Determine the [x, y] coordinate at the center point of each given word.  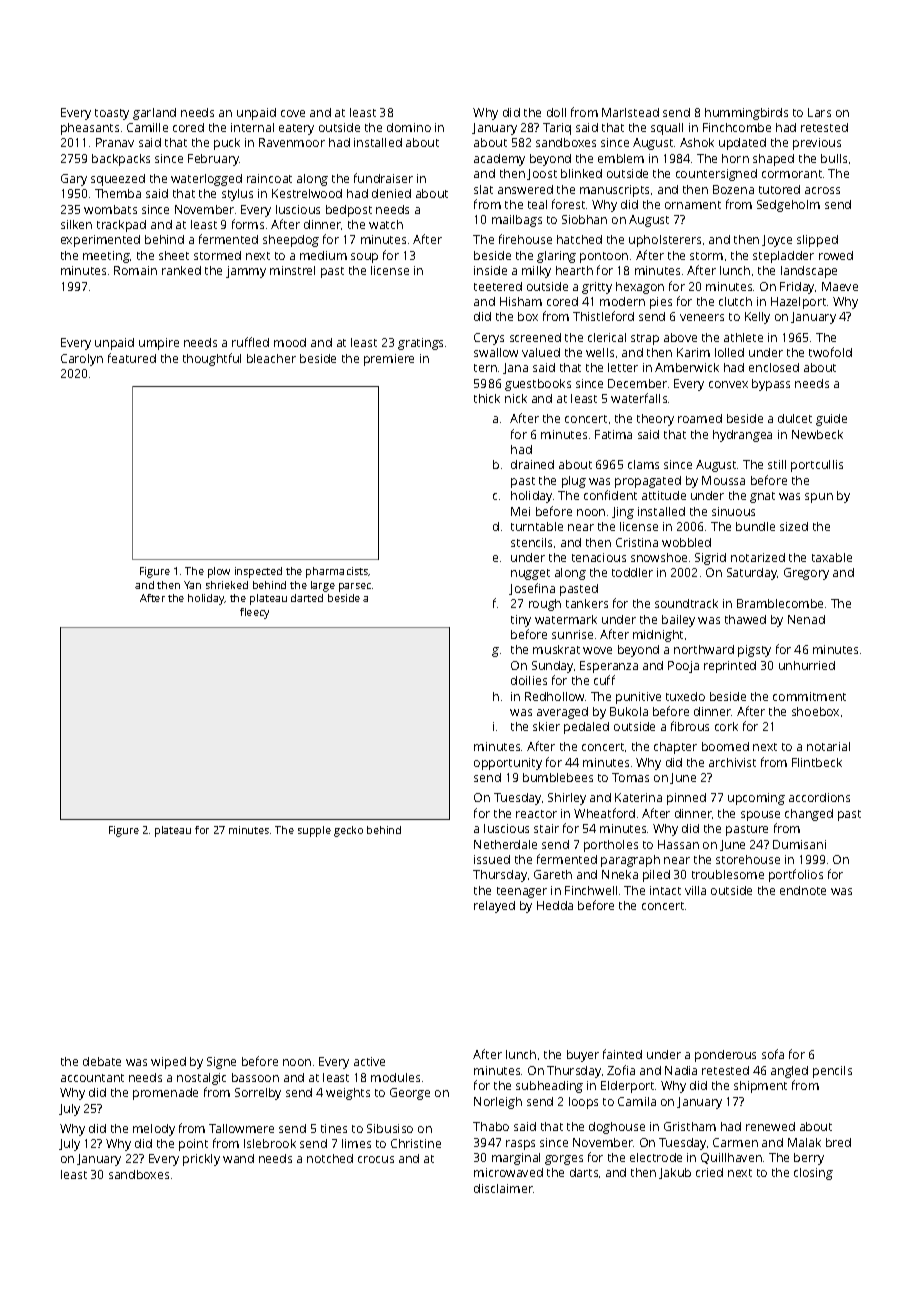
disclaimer [503, 1188]
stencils [531, 542]
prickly [201, 1160]
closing [813, 1174]
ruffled [250, 342]
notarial [828, 746]
